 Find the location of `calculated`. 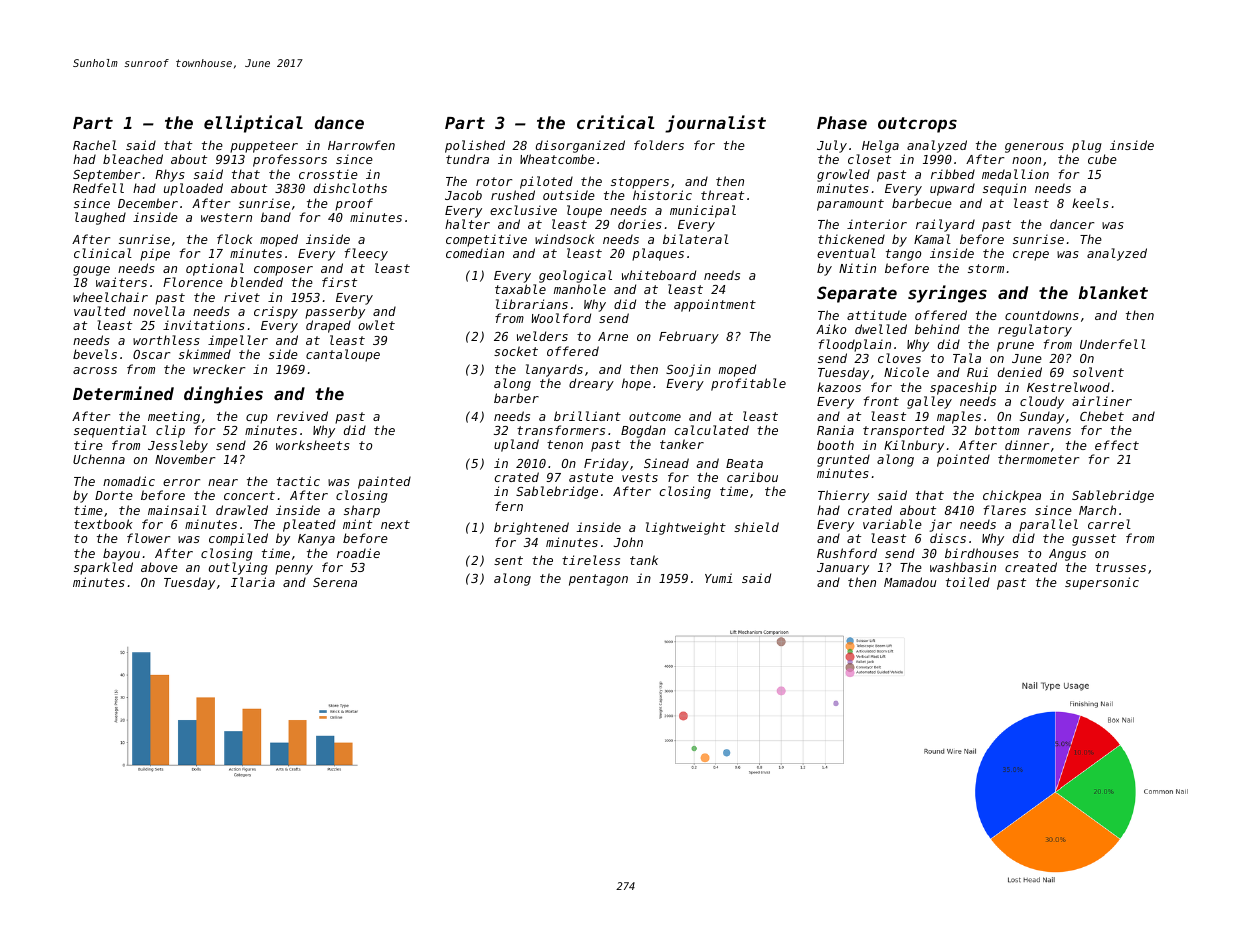

calculated is located at coordinates (711, 430).
